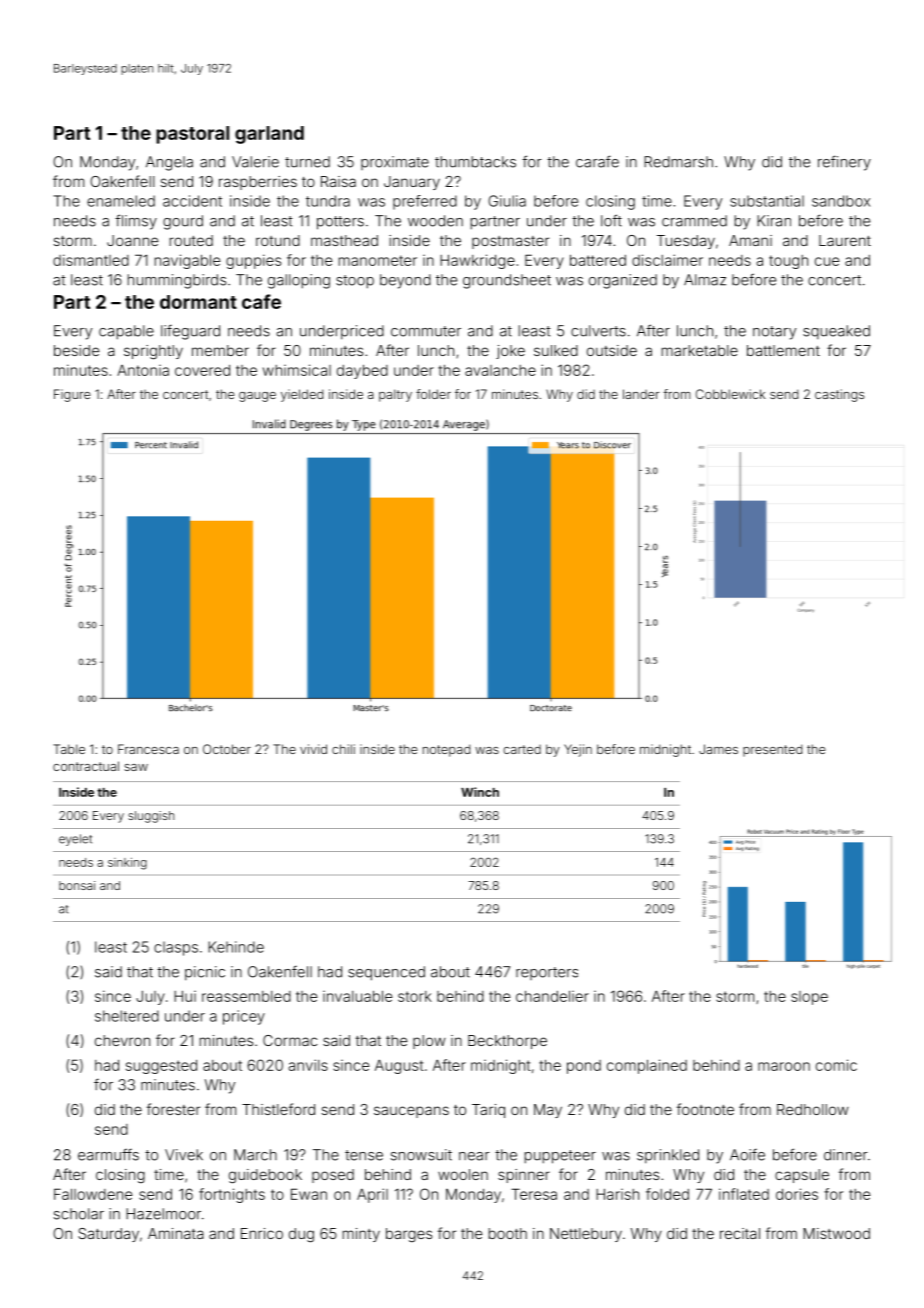 This document has height=1308, width=924. What do you see at coordinates (774, 333) in the document?
I see `notary` at bounding box center [774, 333].
